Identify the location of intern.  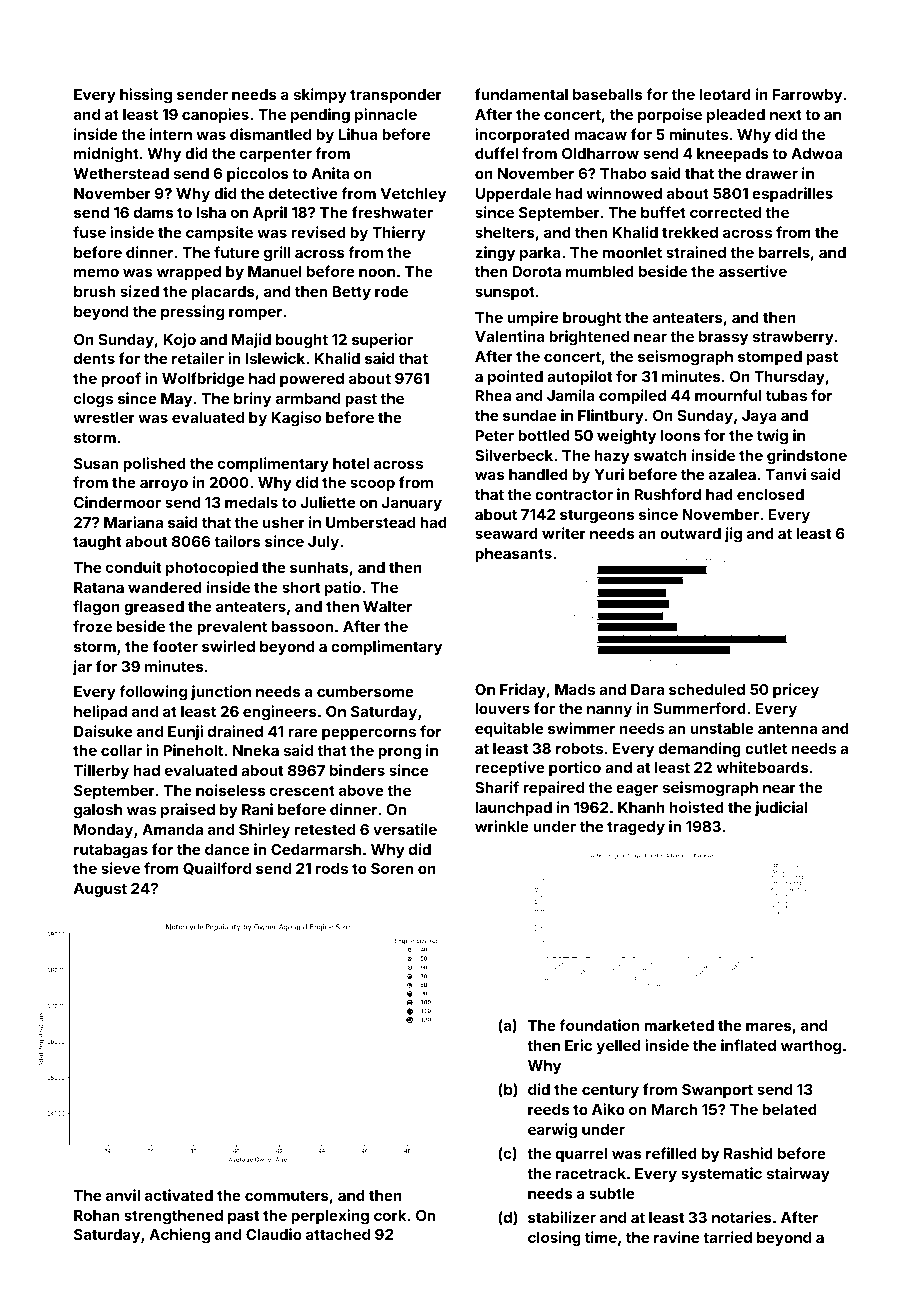
(171, 134).
